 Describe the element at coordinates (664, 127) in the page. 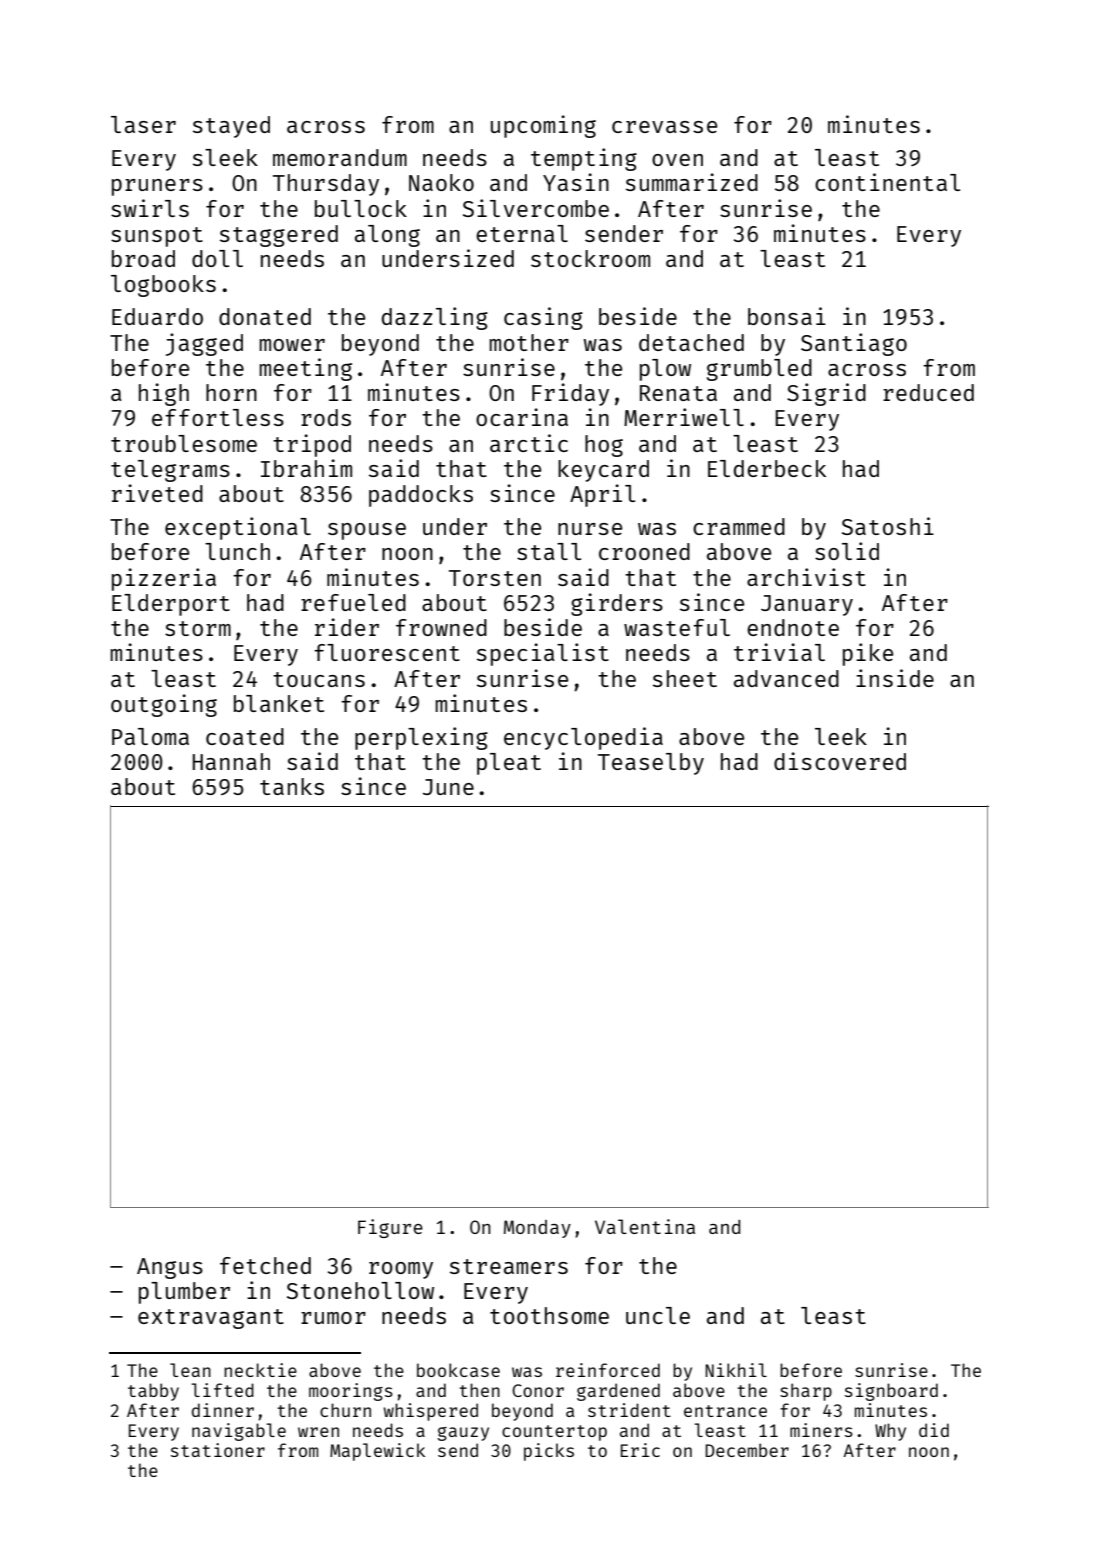

I see `crevasse` at that location.
